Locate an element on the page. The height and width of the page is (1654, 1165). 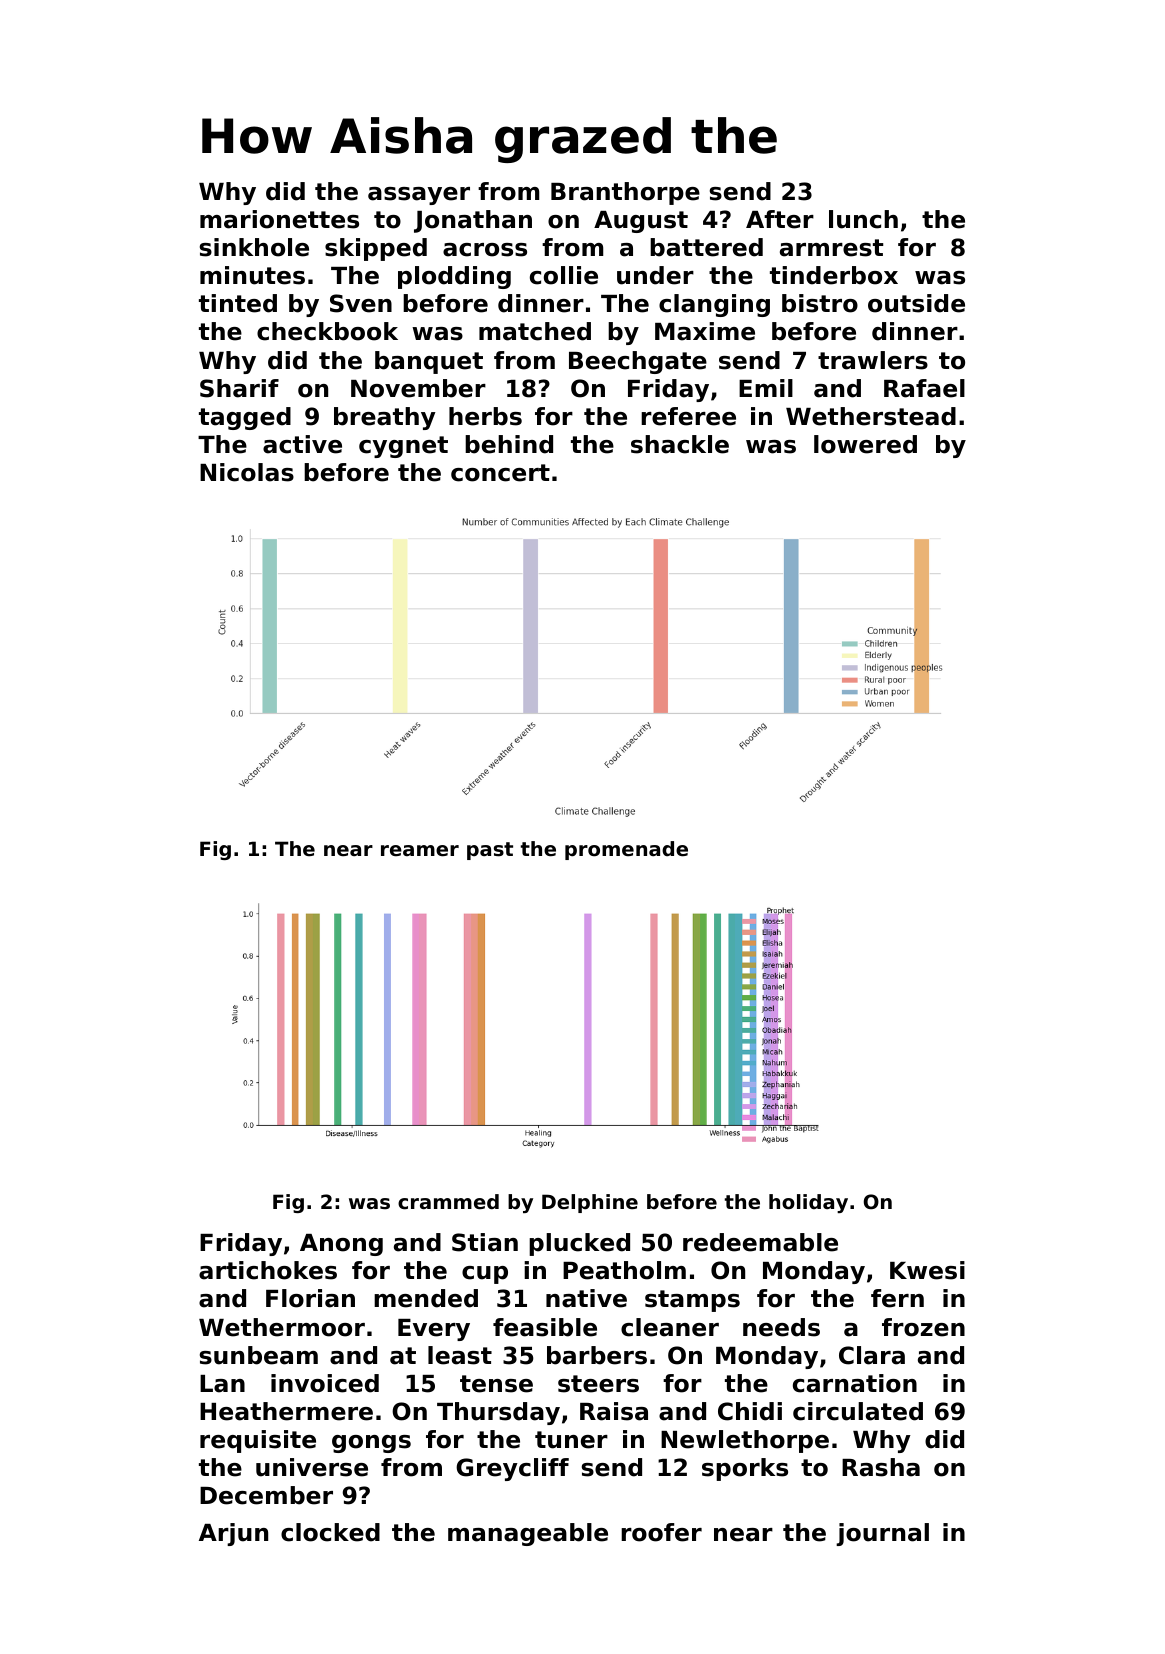
bistro is located at coordinates (820, 303).
